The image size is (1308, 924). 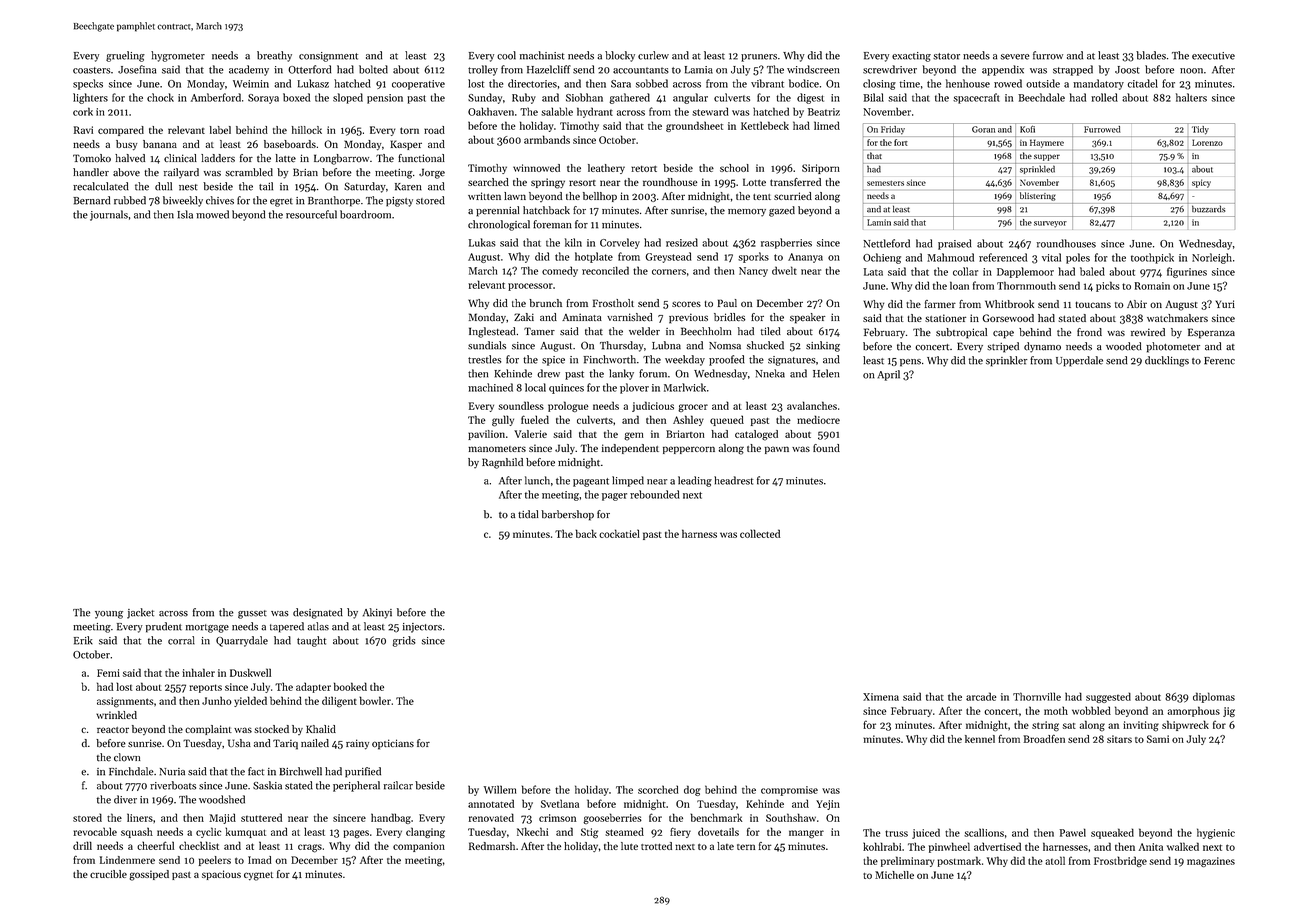 What do you see at coordinates (140, 613) in the document?
I see `jacket` at bounding box center [140, 613].
